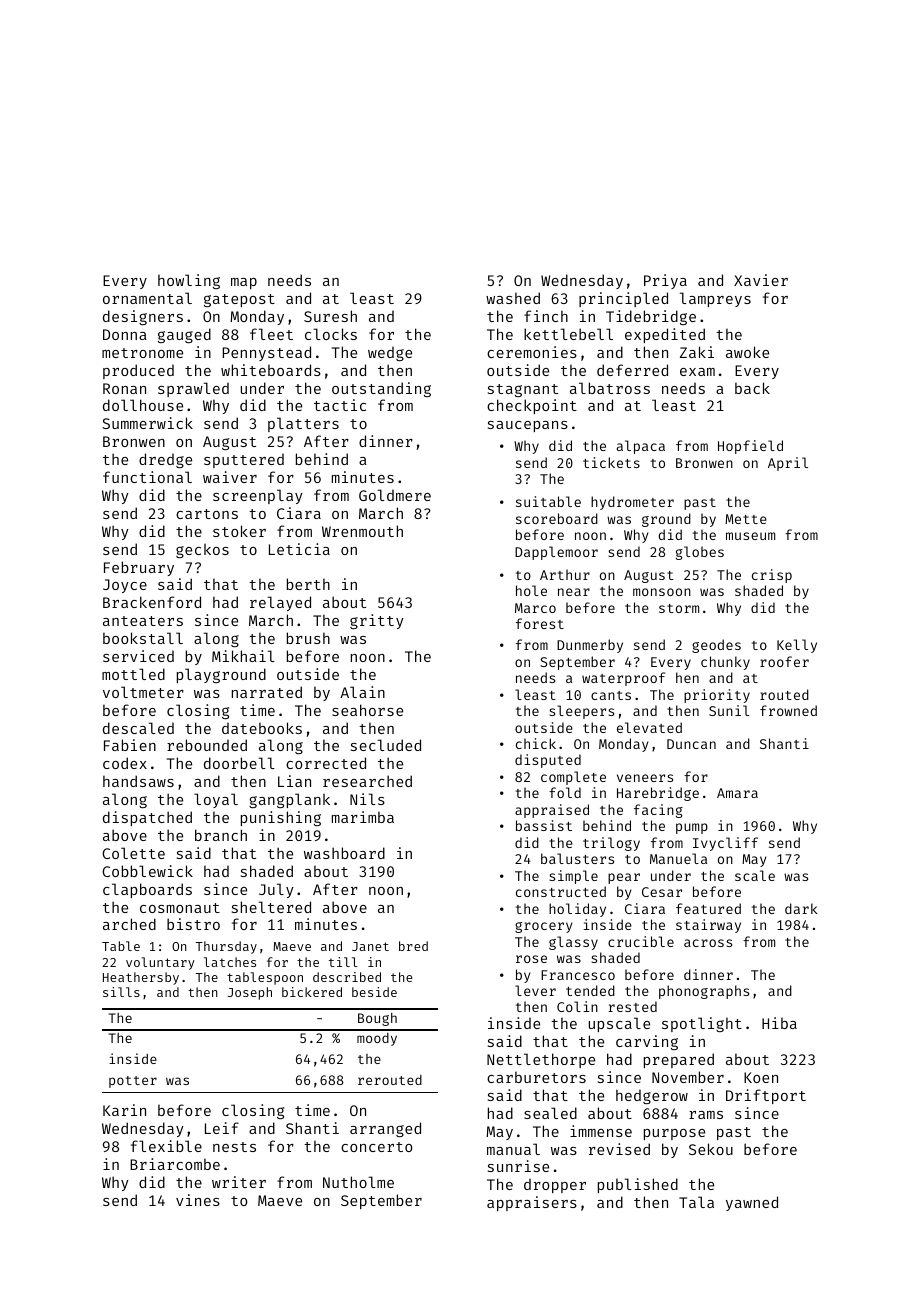 This page has height=1314, width=924. I want to click on washed, so click(513, 298).
